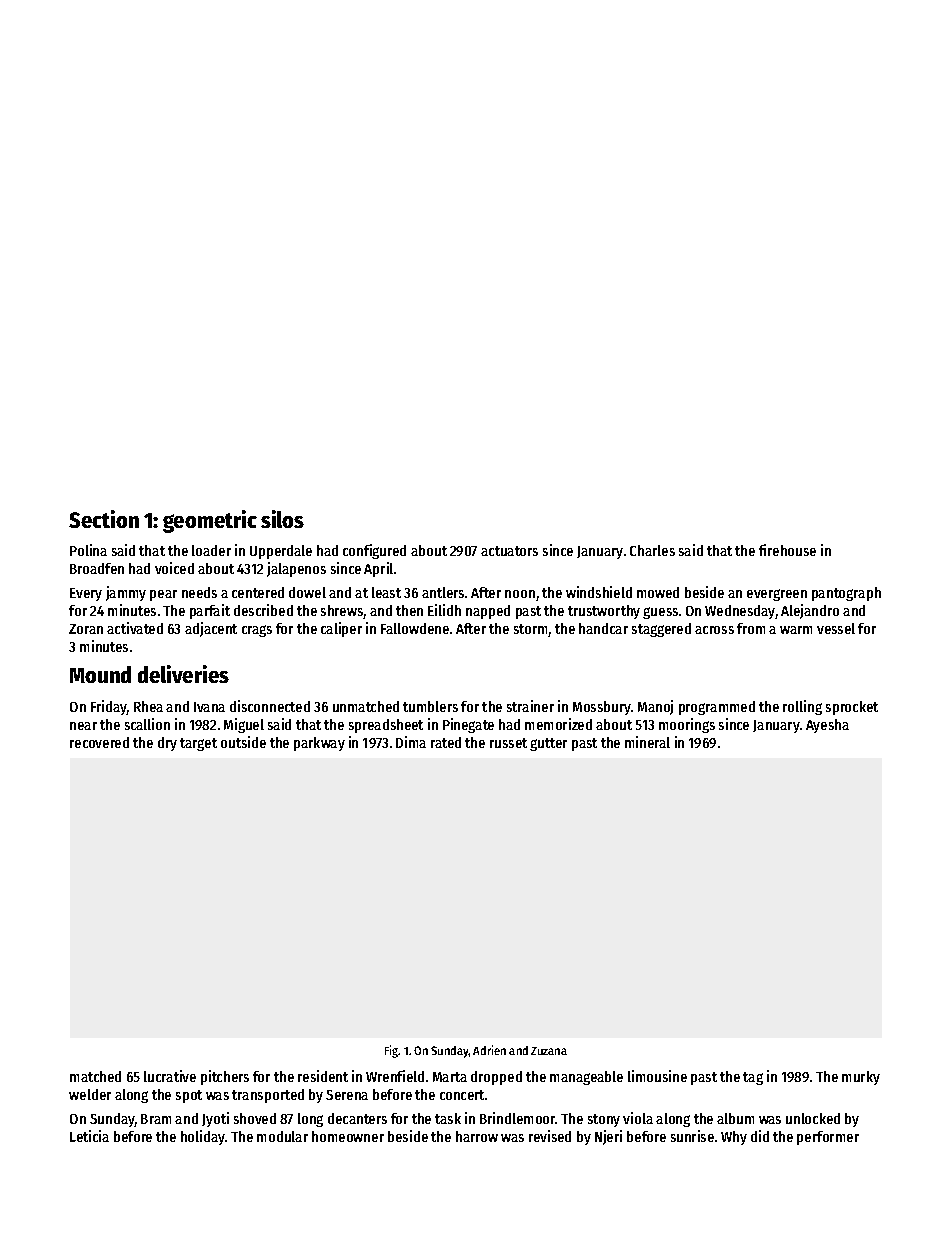 Image resolution: width=952 pixels, height=1233 pixels. What do you see at coordinates (489, 1050) in the screenshot?
I see `Adrien` at bounding box center [489, 1050].
